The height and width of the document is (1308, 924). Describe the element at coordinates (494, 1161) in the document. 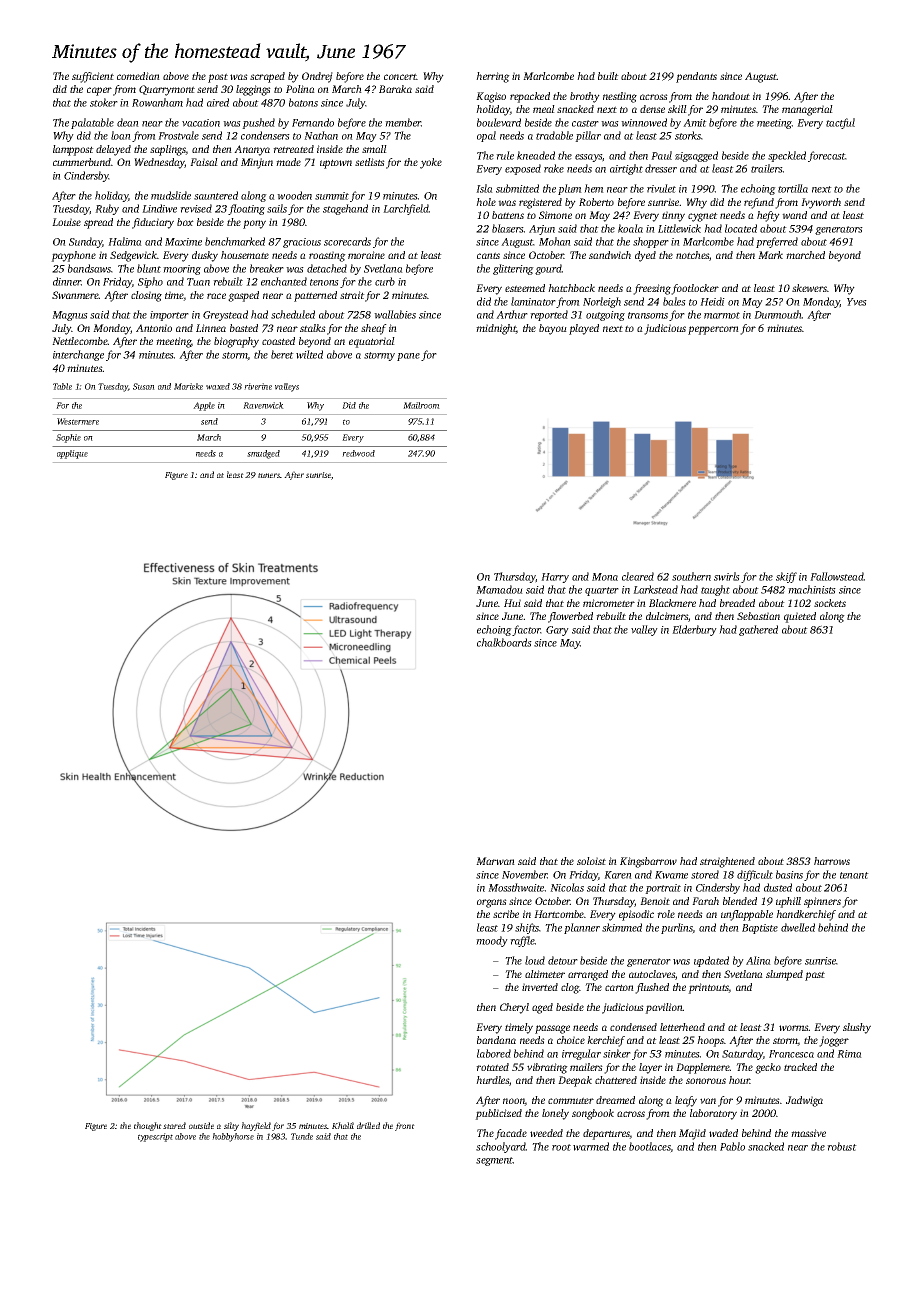

I see `segment` at that location.
